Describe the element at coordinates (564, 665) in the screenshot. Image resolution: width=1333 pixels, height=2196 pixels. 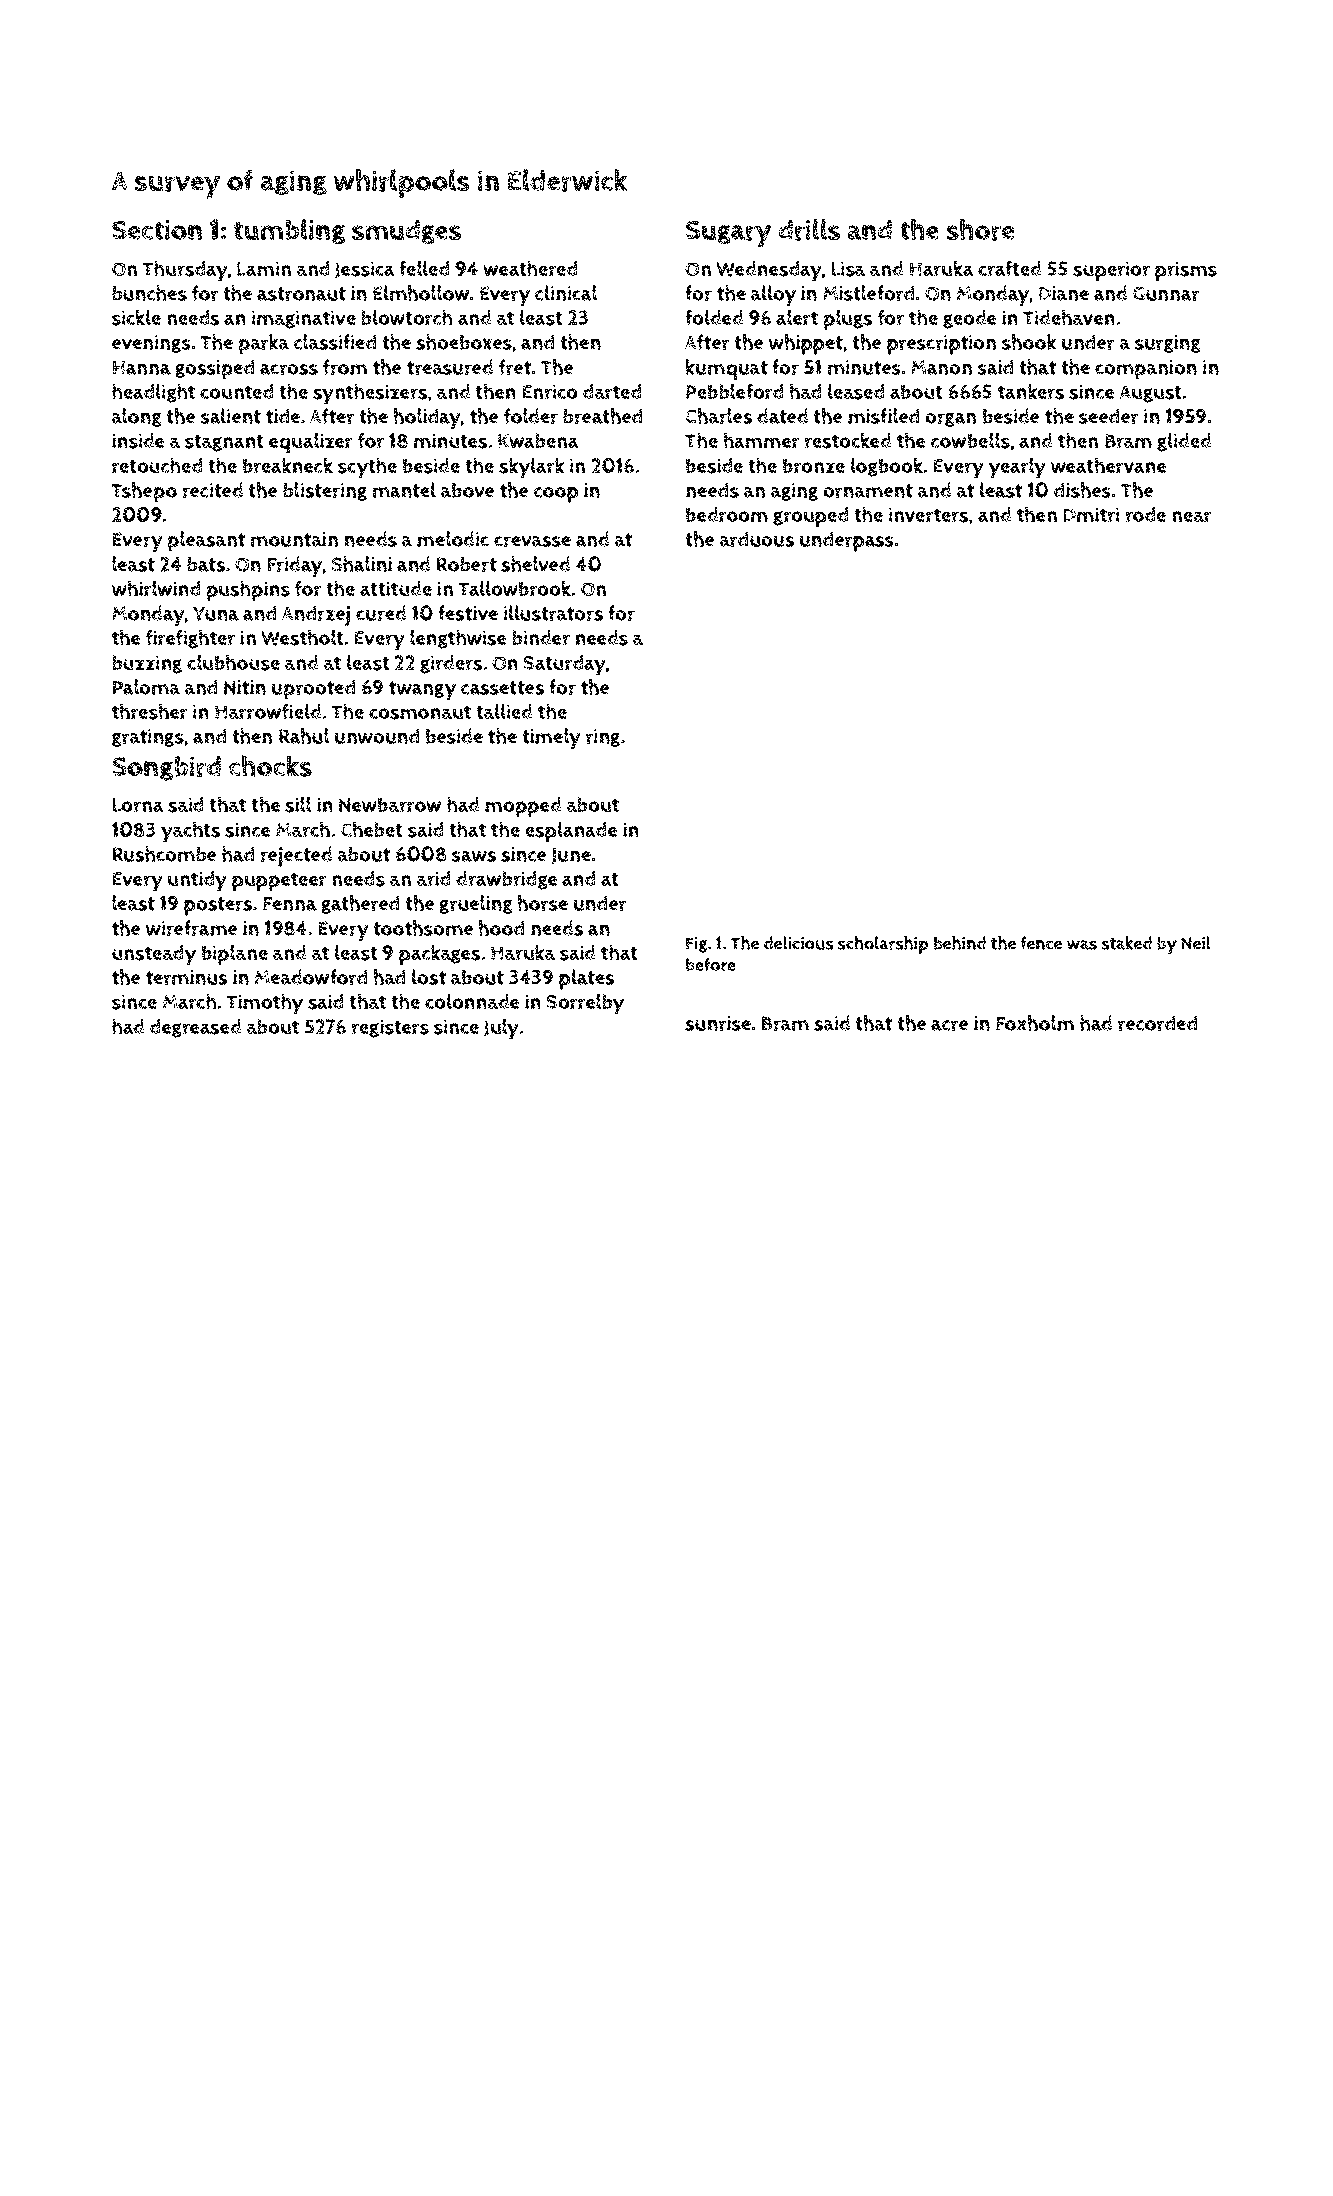
I see `Saturday` at that location.
